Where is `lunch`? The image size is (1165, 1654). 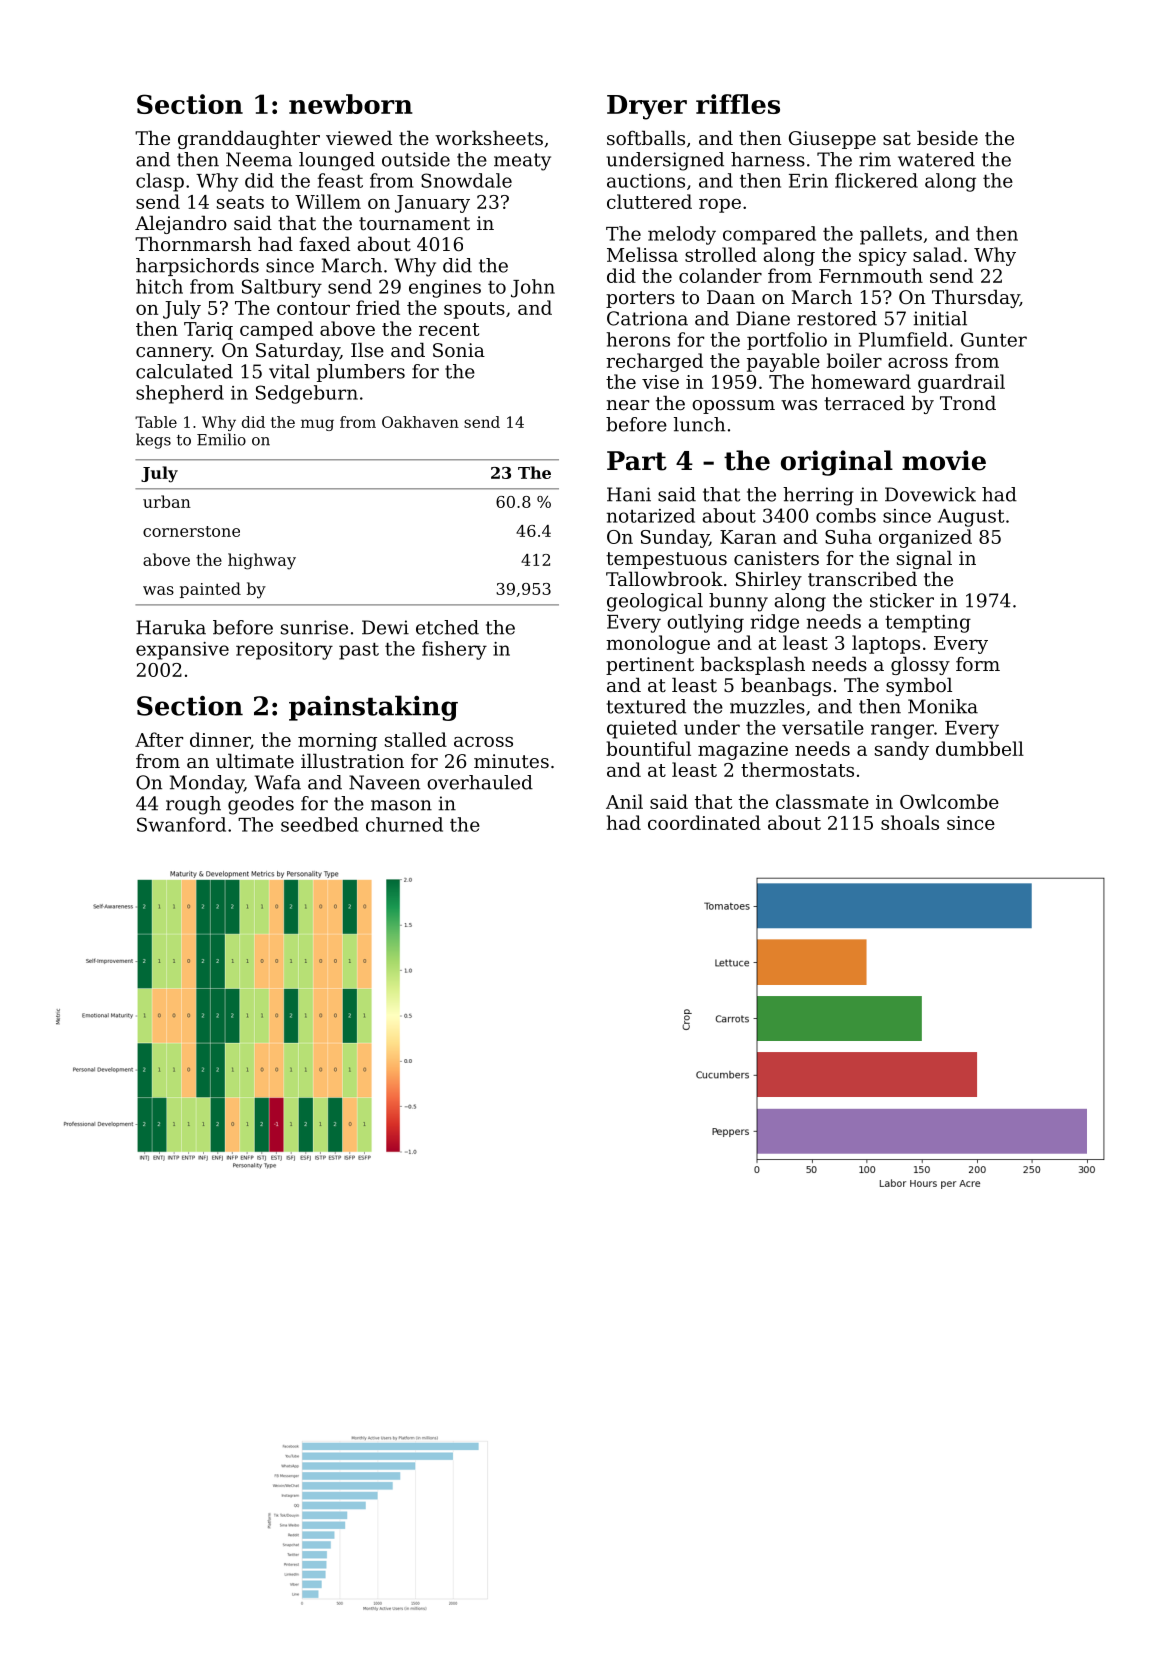 lunch is located at coordinates (699, 424).
